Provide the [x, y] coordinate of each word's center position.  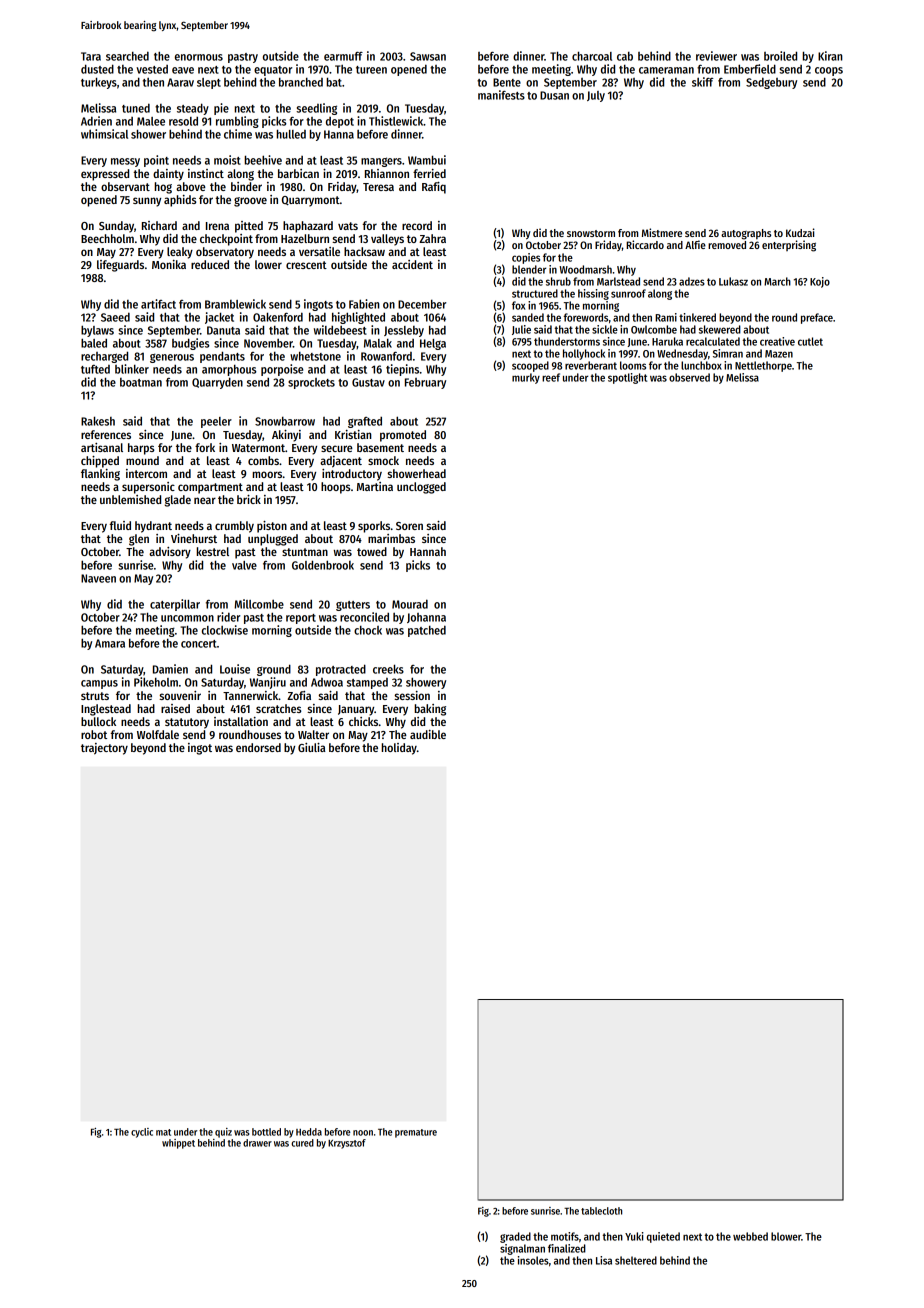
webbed [750, 1236]
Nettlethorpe [763, 366]
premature [416, 1133]
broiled [780, 56]
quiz [223, 1133]
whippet [178, 1144]
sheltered [636, 1260]
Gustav [368, 382]
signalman [522, 1249]
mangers [381, 162]
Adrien [96, 121]
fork [205, 447]
